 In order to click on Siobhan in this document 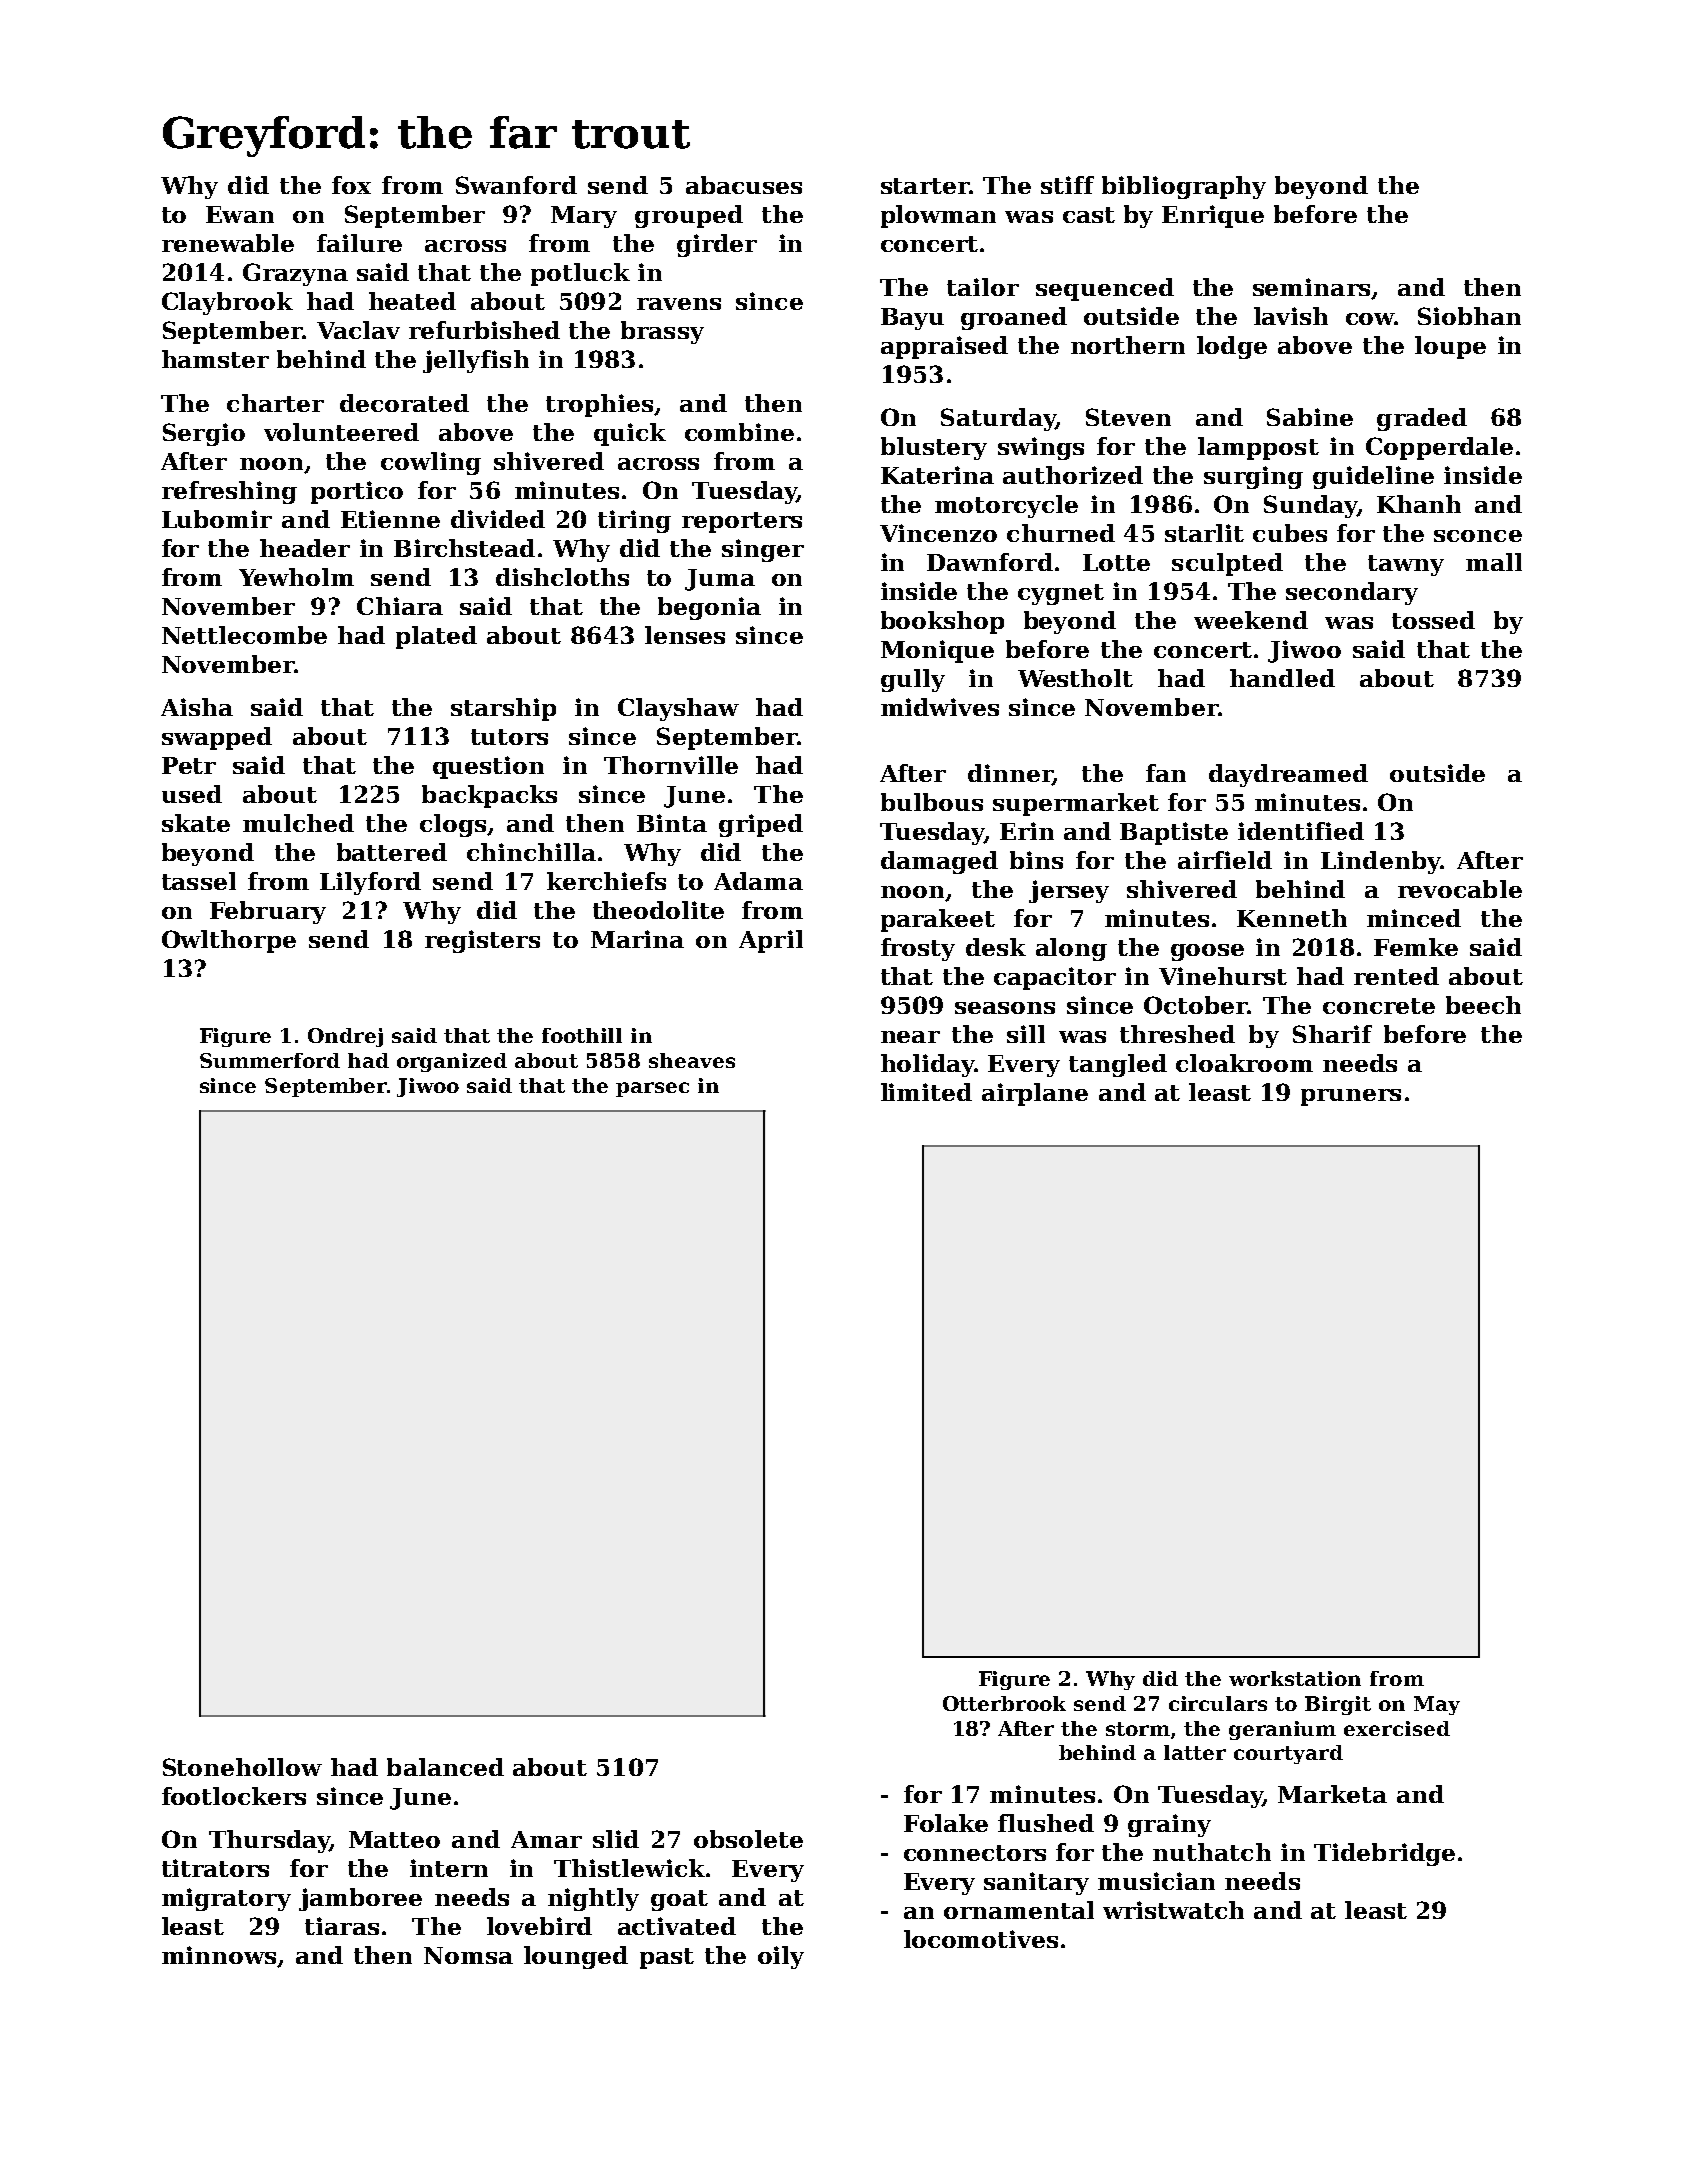, I will do `click(1469, 316)`.
